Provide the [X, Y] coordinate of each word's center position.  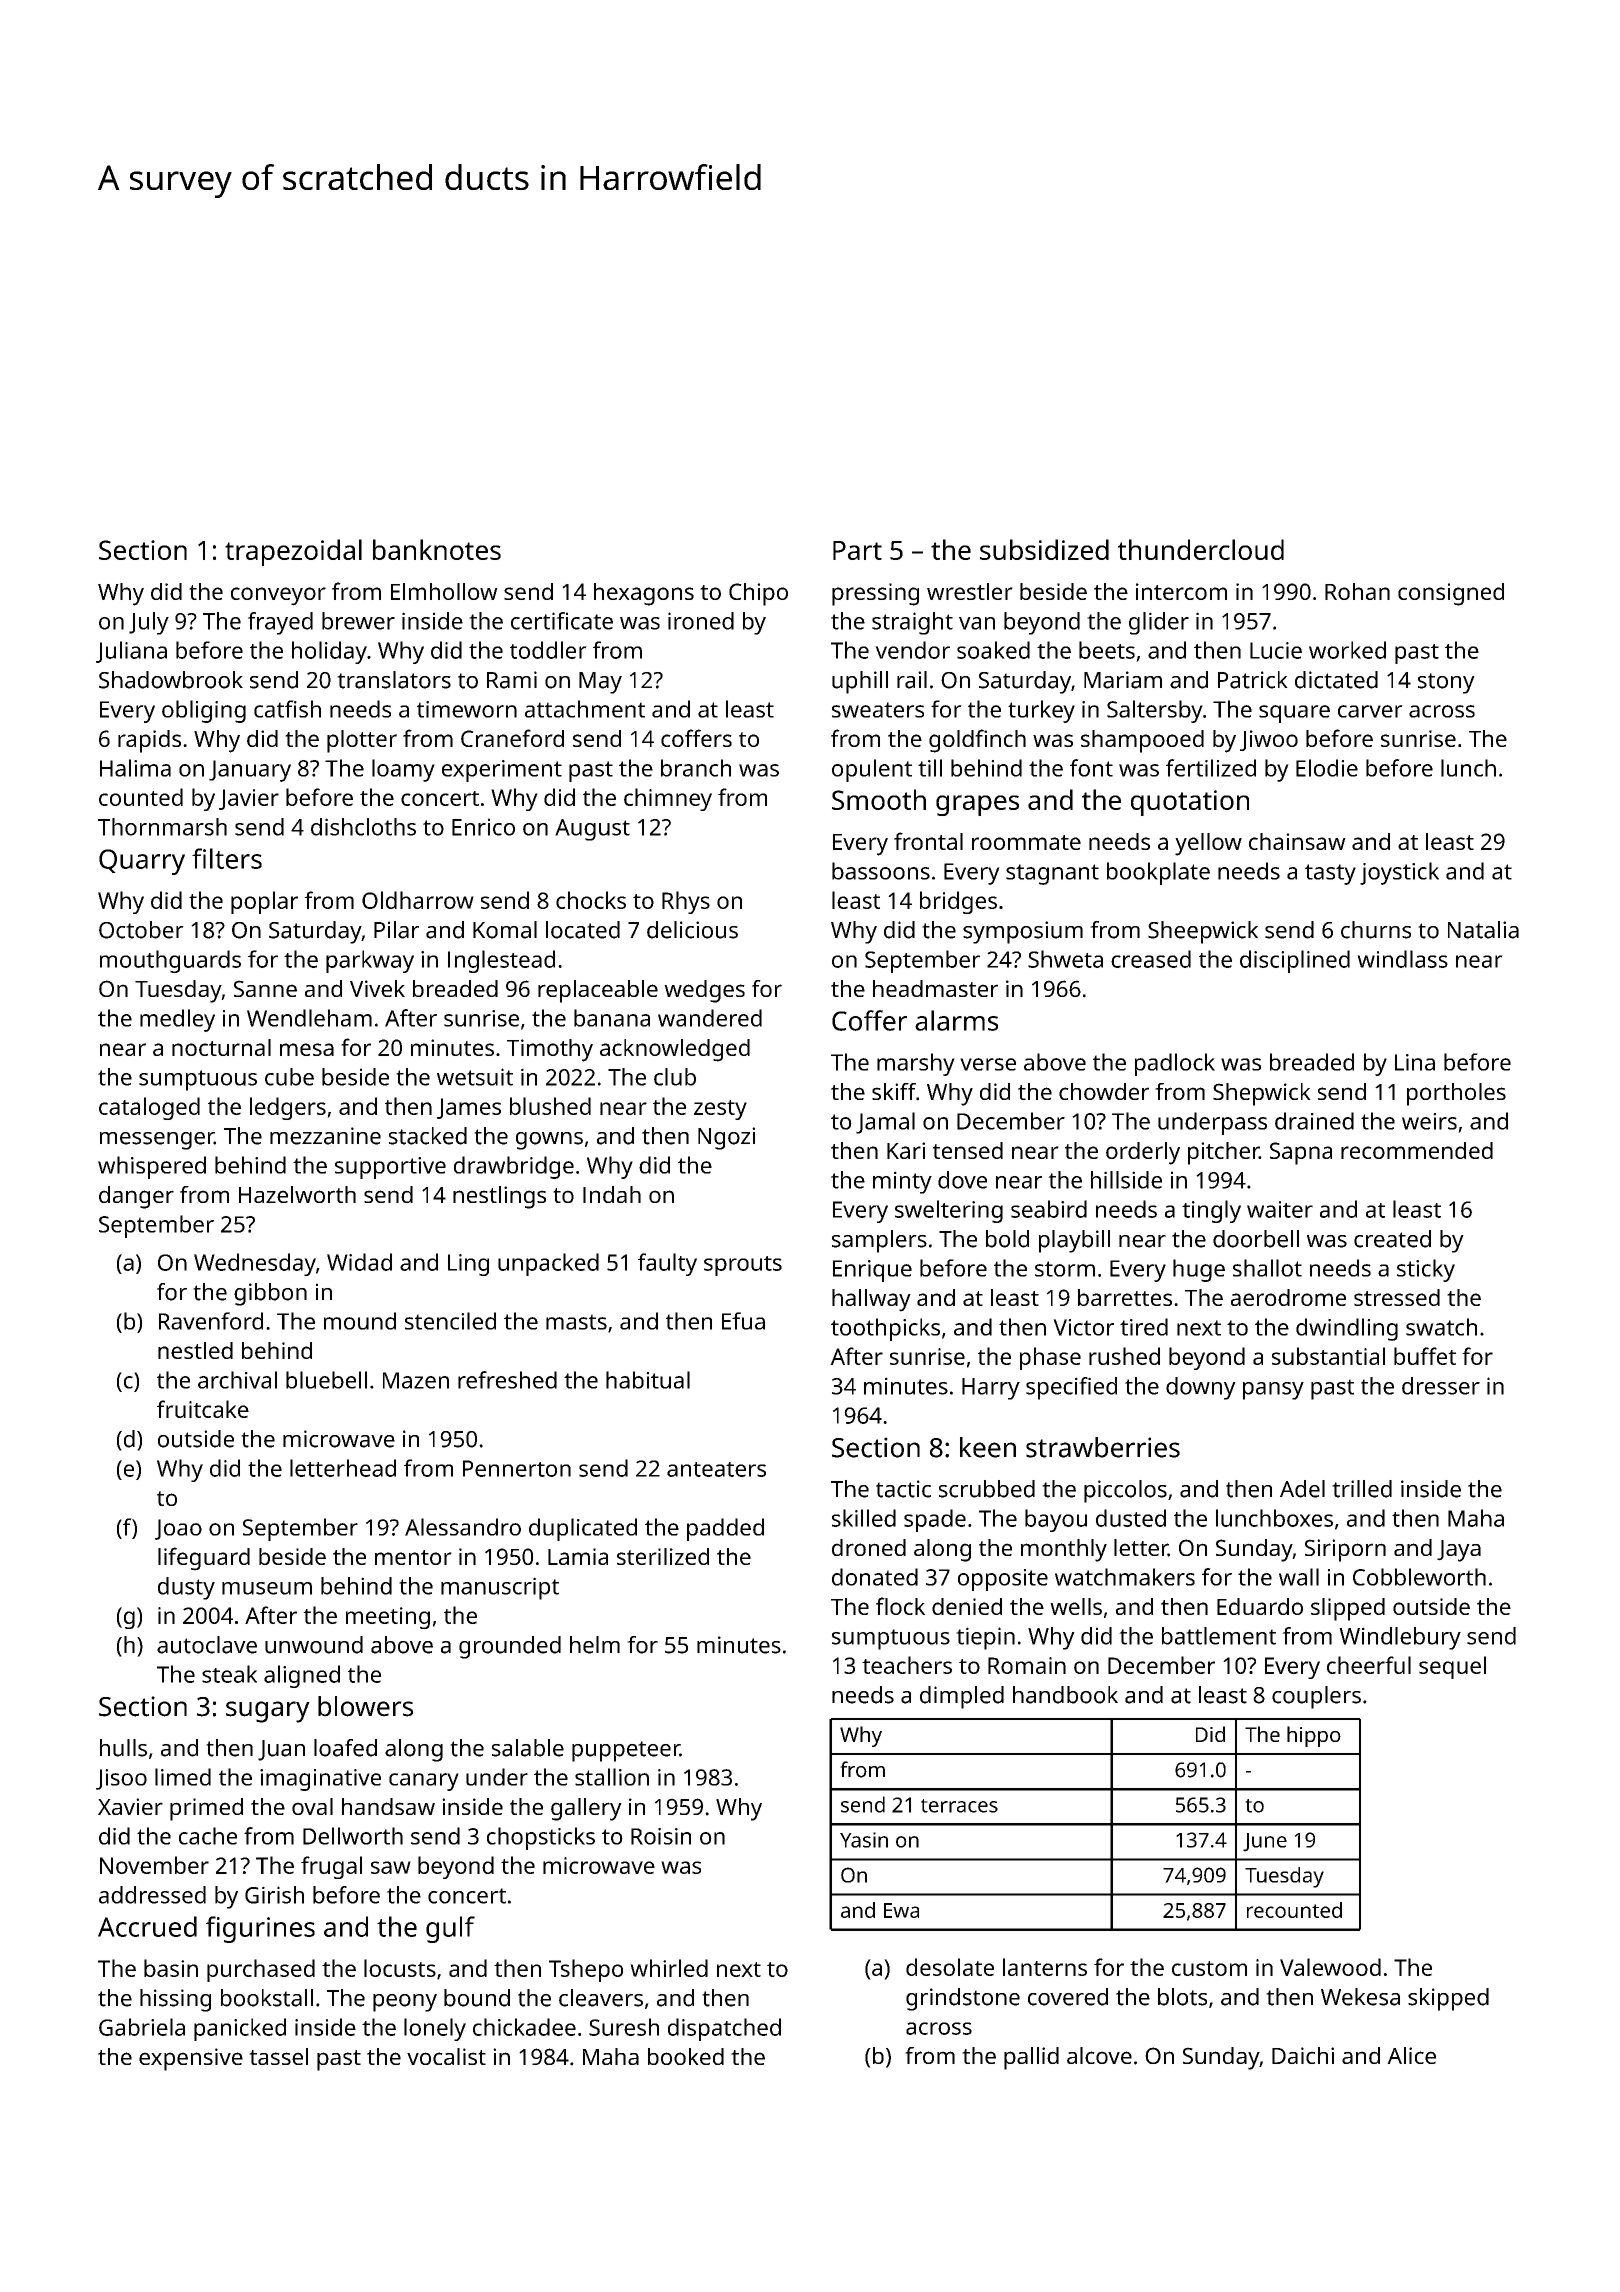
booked [686, 2056]
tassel [278, 2056]
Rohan [1357, 591]
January [250, 771]
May [600, 683]
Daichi [1303, 2055]
